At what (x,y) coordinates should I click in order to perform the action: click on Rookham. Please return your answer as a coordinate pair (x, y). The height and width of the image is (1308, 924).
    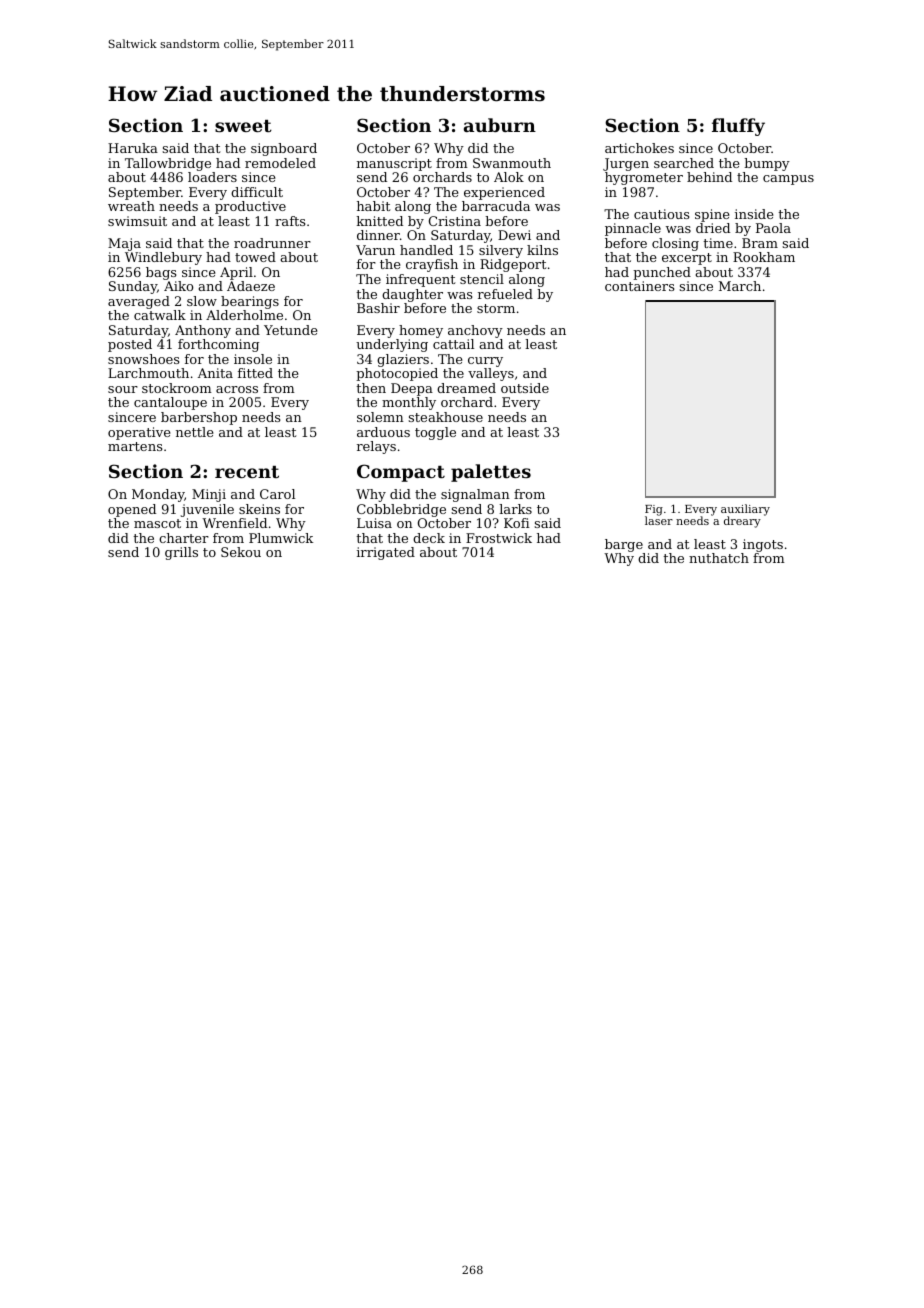
    Looking at the image, I should click on (764, 257).
